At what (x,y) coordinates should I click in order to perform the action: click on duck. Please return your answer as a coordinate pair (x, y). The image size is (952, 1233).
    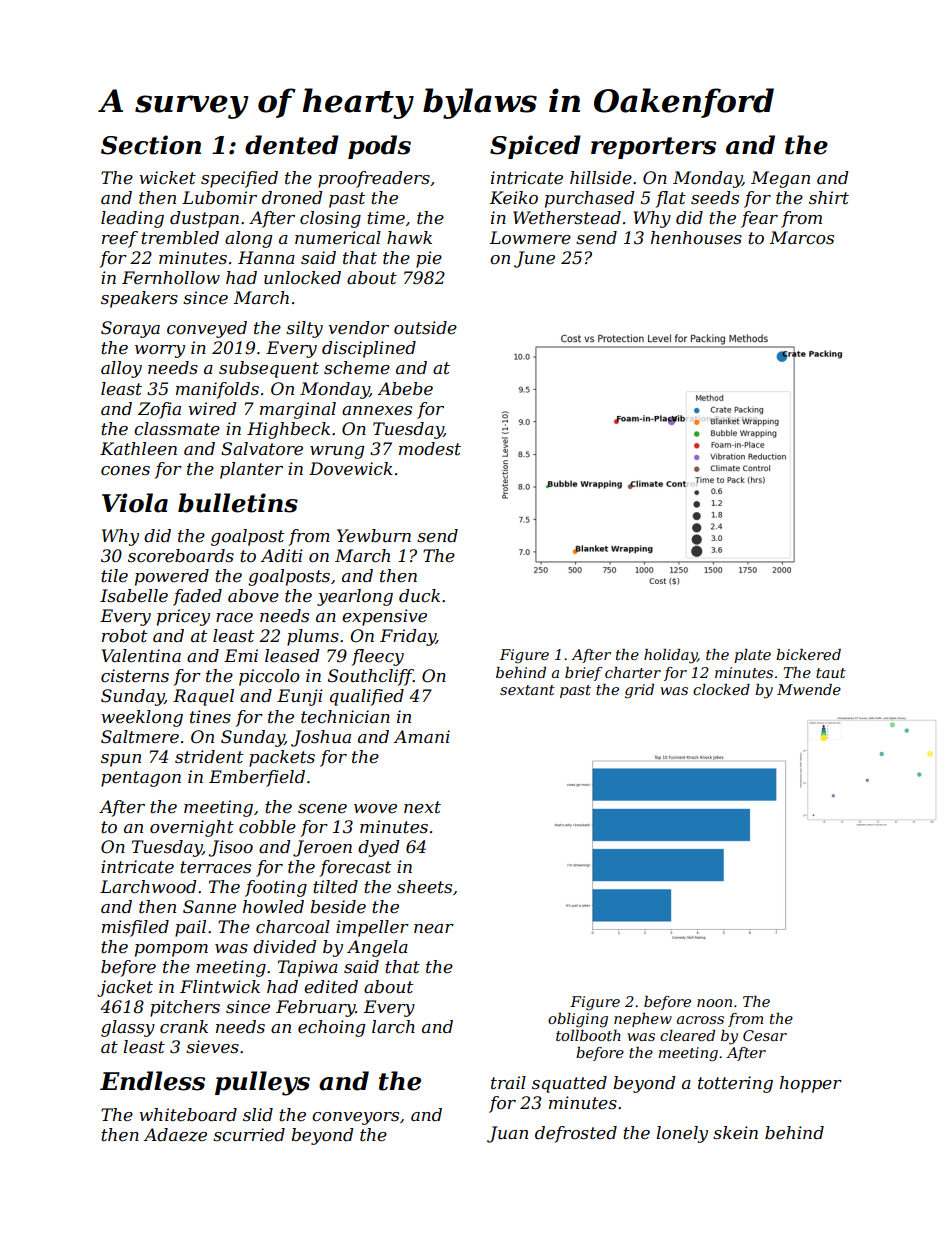
    Looking at the image, I should click on (419, 595).
